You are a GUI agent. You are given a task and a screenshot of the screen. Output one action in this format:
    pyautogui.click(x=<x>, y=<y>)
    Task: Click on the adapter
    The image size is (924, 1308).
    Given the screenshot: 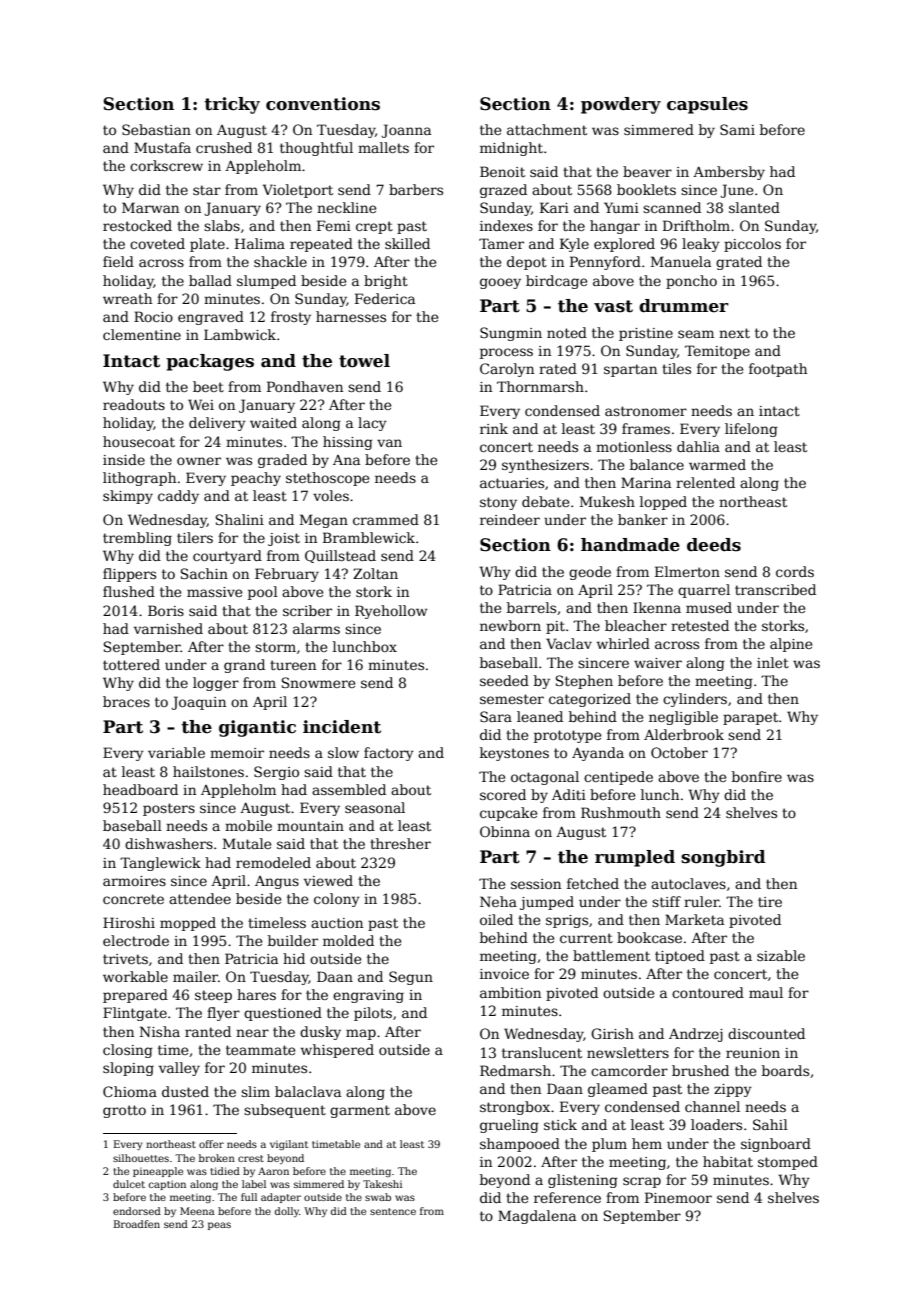 What is the action you would take?
    pyautogui.click(x=281, y=1198)
